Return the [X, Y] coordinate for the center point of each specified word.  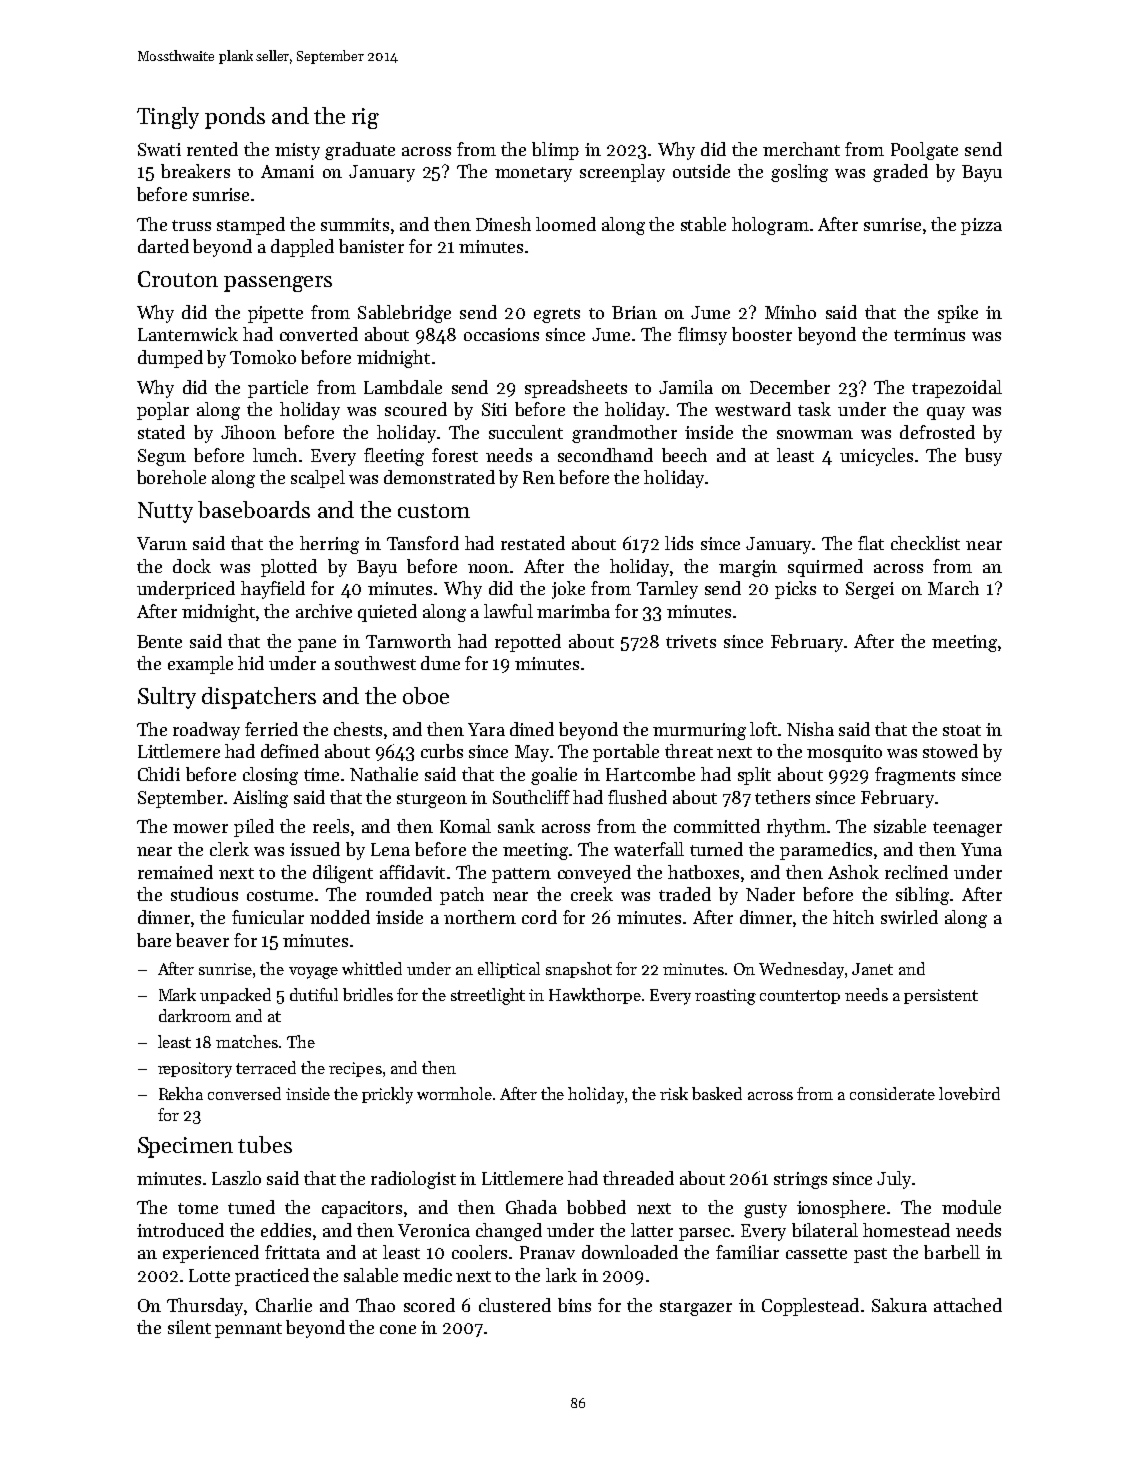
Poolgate [924, 151]
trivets [691, 641]
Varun [162, 543]
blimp [555, 151]
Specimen [185, 1147]
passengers [278, 284]
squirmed [825, 568]
